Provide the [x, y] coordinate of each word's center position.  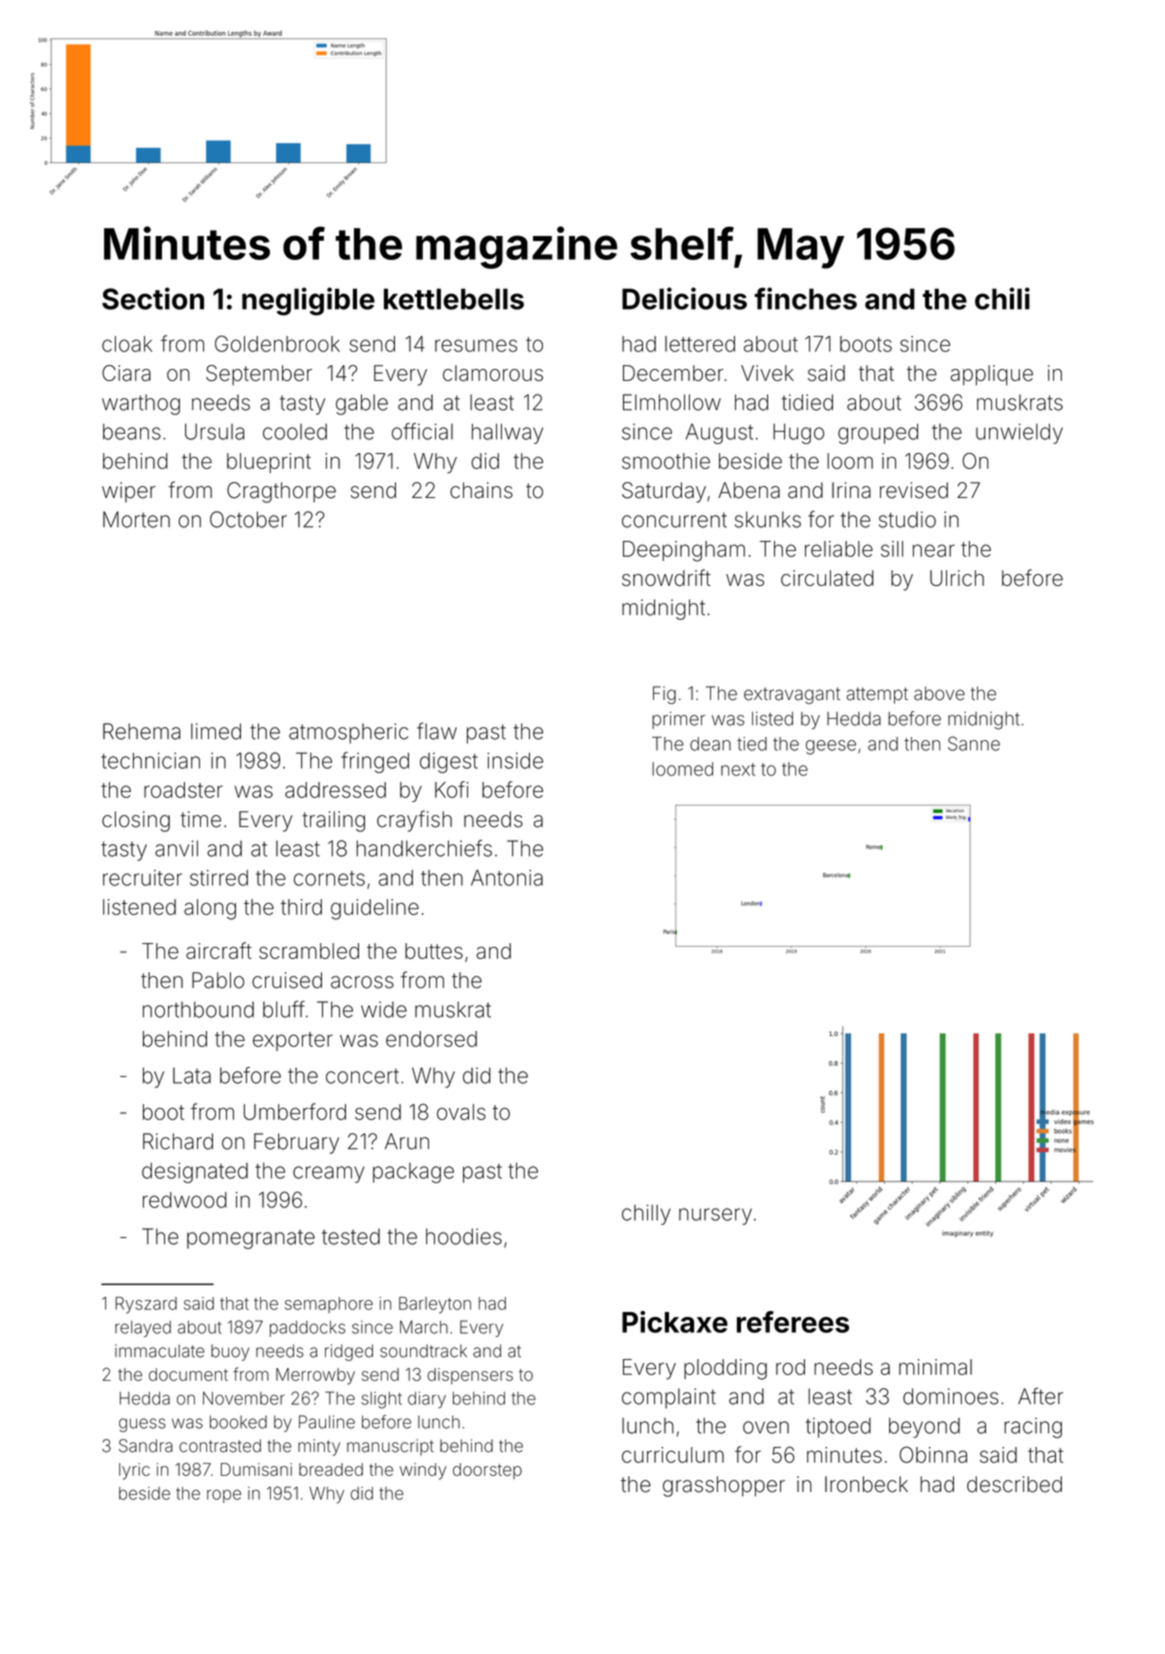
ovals [461, 1112]
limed [216, 731]
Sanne [974, 743]
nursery [715, 1216]
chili [1002, 298]
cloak [127, 344]
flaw [437, 731]
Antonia [507, 878]
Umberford [295, 1111]
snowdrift [666, 577]
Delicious [684, 298]
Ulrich [957, 578]
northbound [198, 1009]
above [939, 693]
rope [224, 1496]
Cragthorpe [281, 492]
